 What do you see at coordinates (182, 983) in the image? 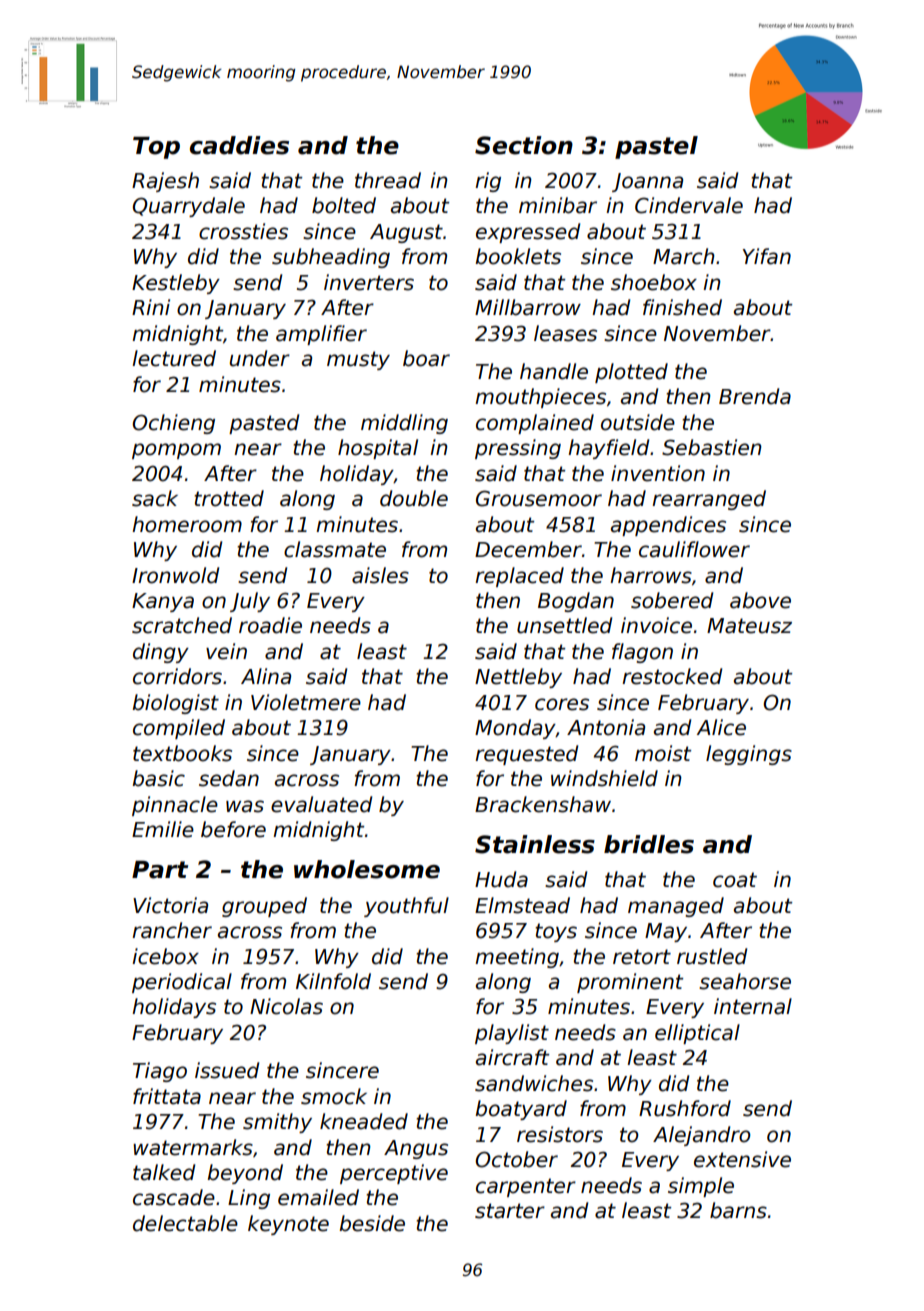
I see `periodical` at bounding box center [182, 983].
